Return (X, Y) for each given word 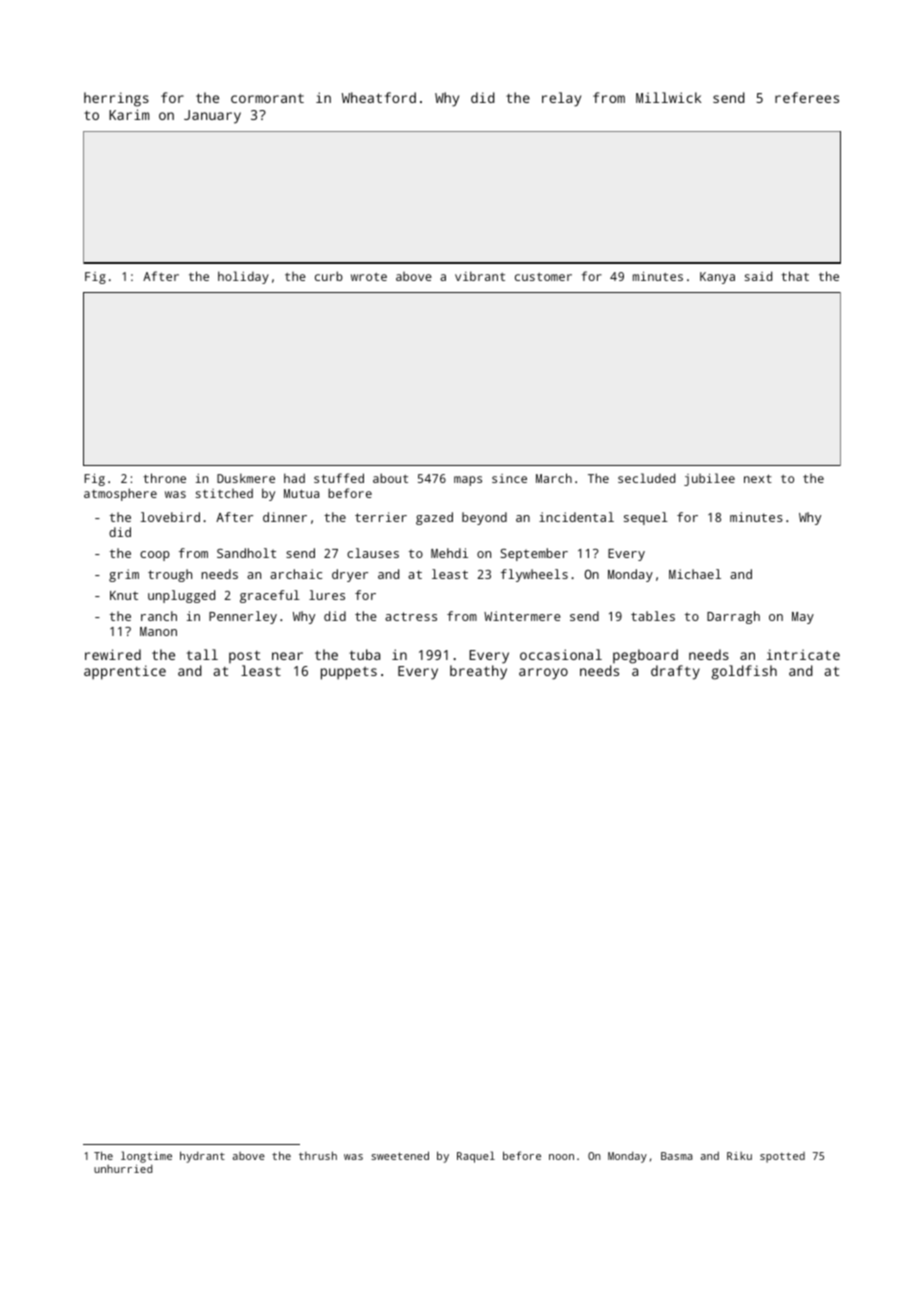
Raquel (476, 1157)
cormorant (267, 98)
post (244, 657)
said (758, 276)
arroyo (543, 674)
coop (155, 556)
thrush (318, 1155)
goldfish (744, 672)
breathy (478, 672)
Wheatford (379, 97)
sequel (646, 518)
